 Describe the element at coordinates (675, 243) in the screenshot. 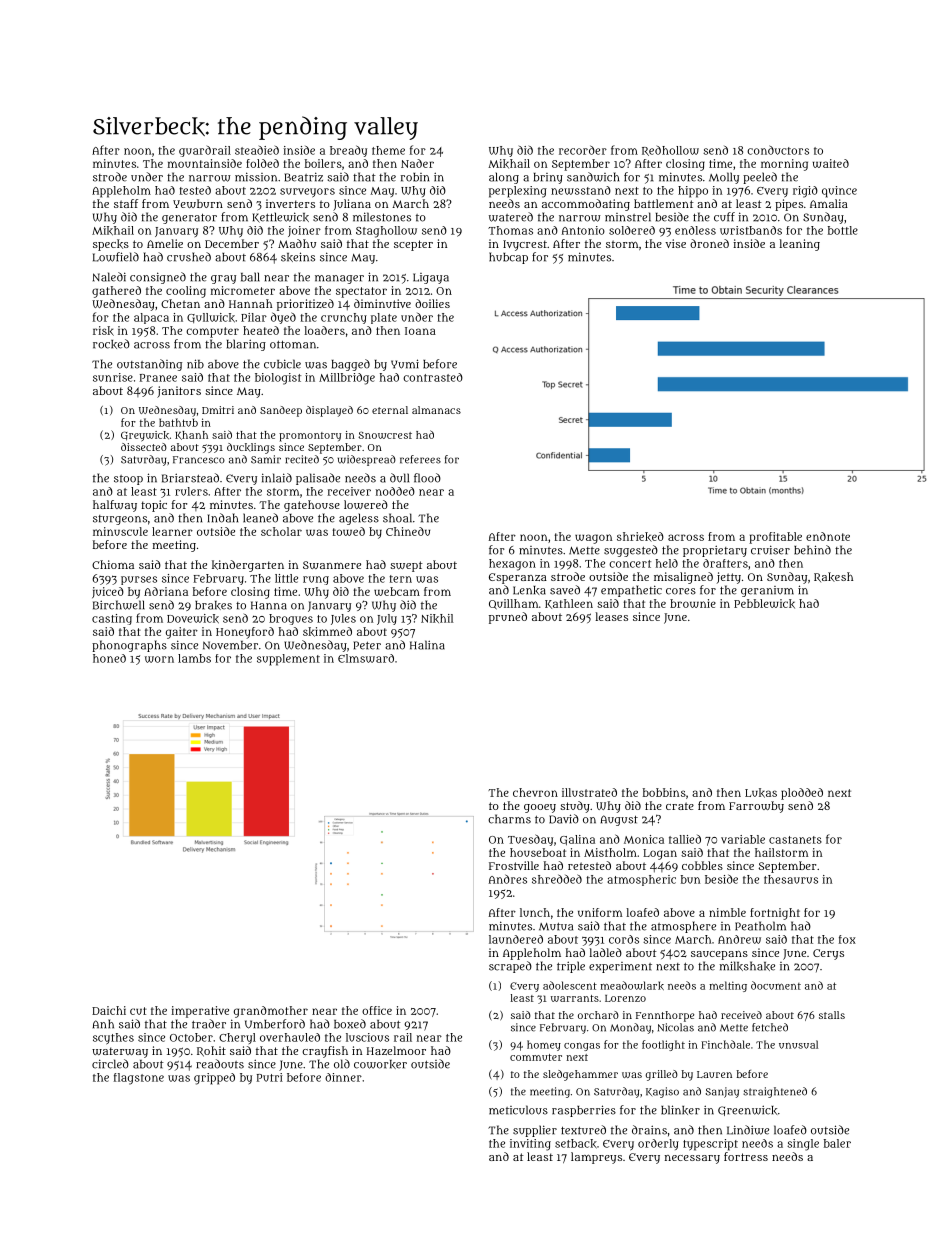

I see `vise` at that location.
